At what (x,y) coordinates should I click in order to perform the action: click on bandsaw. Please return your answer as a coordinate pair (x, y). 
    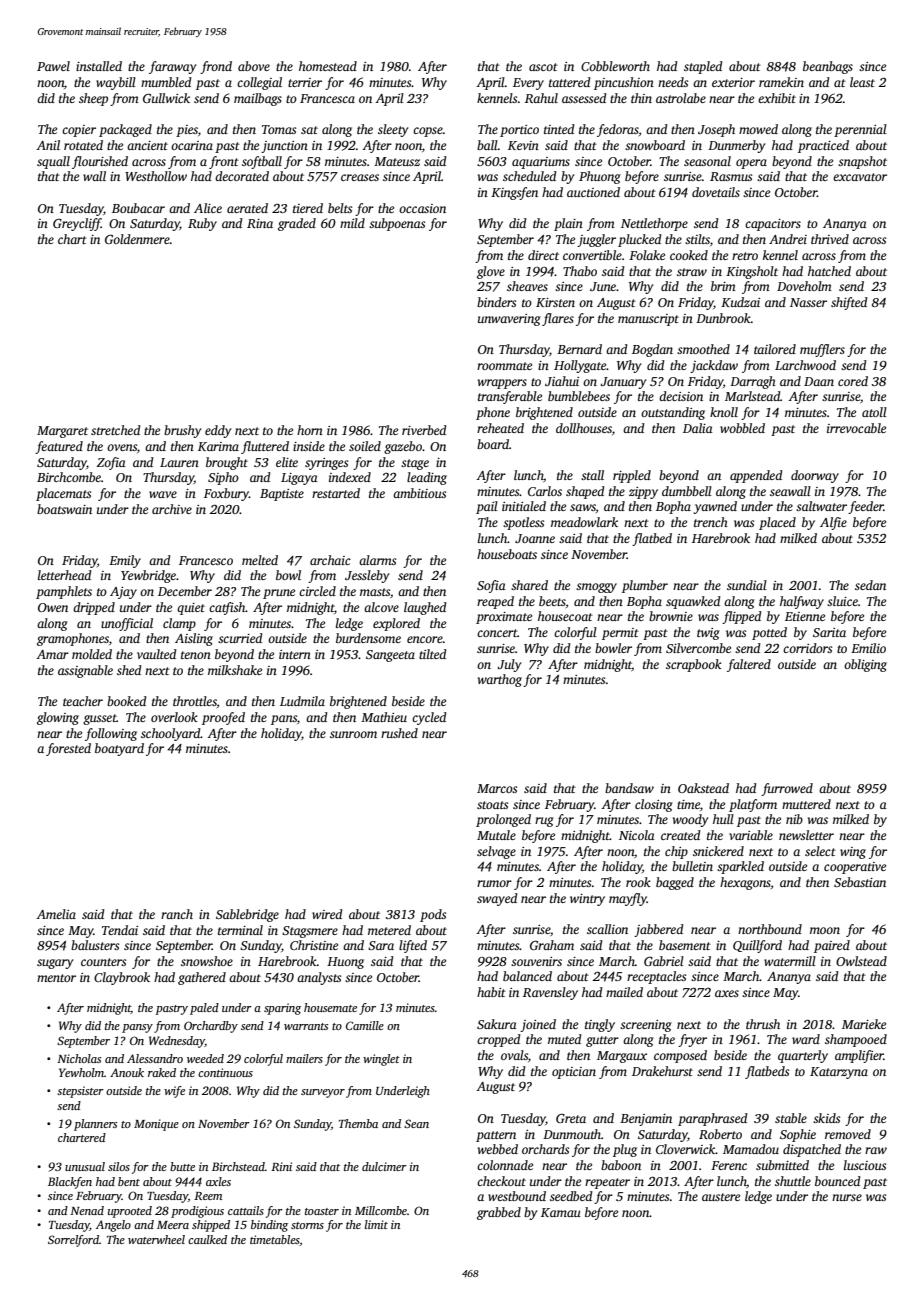
    Looking at the image, I should click on (629, 788).
